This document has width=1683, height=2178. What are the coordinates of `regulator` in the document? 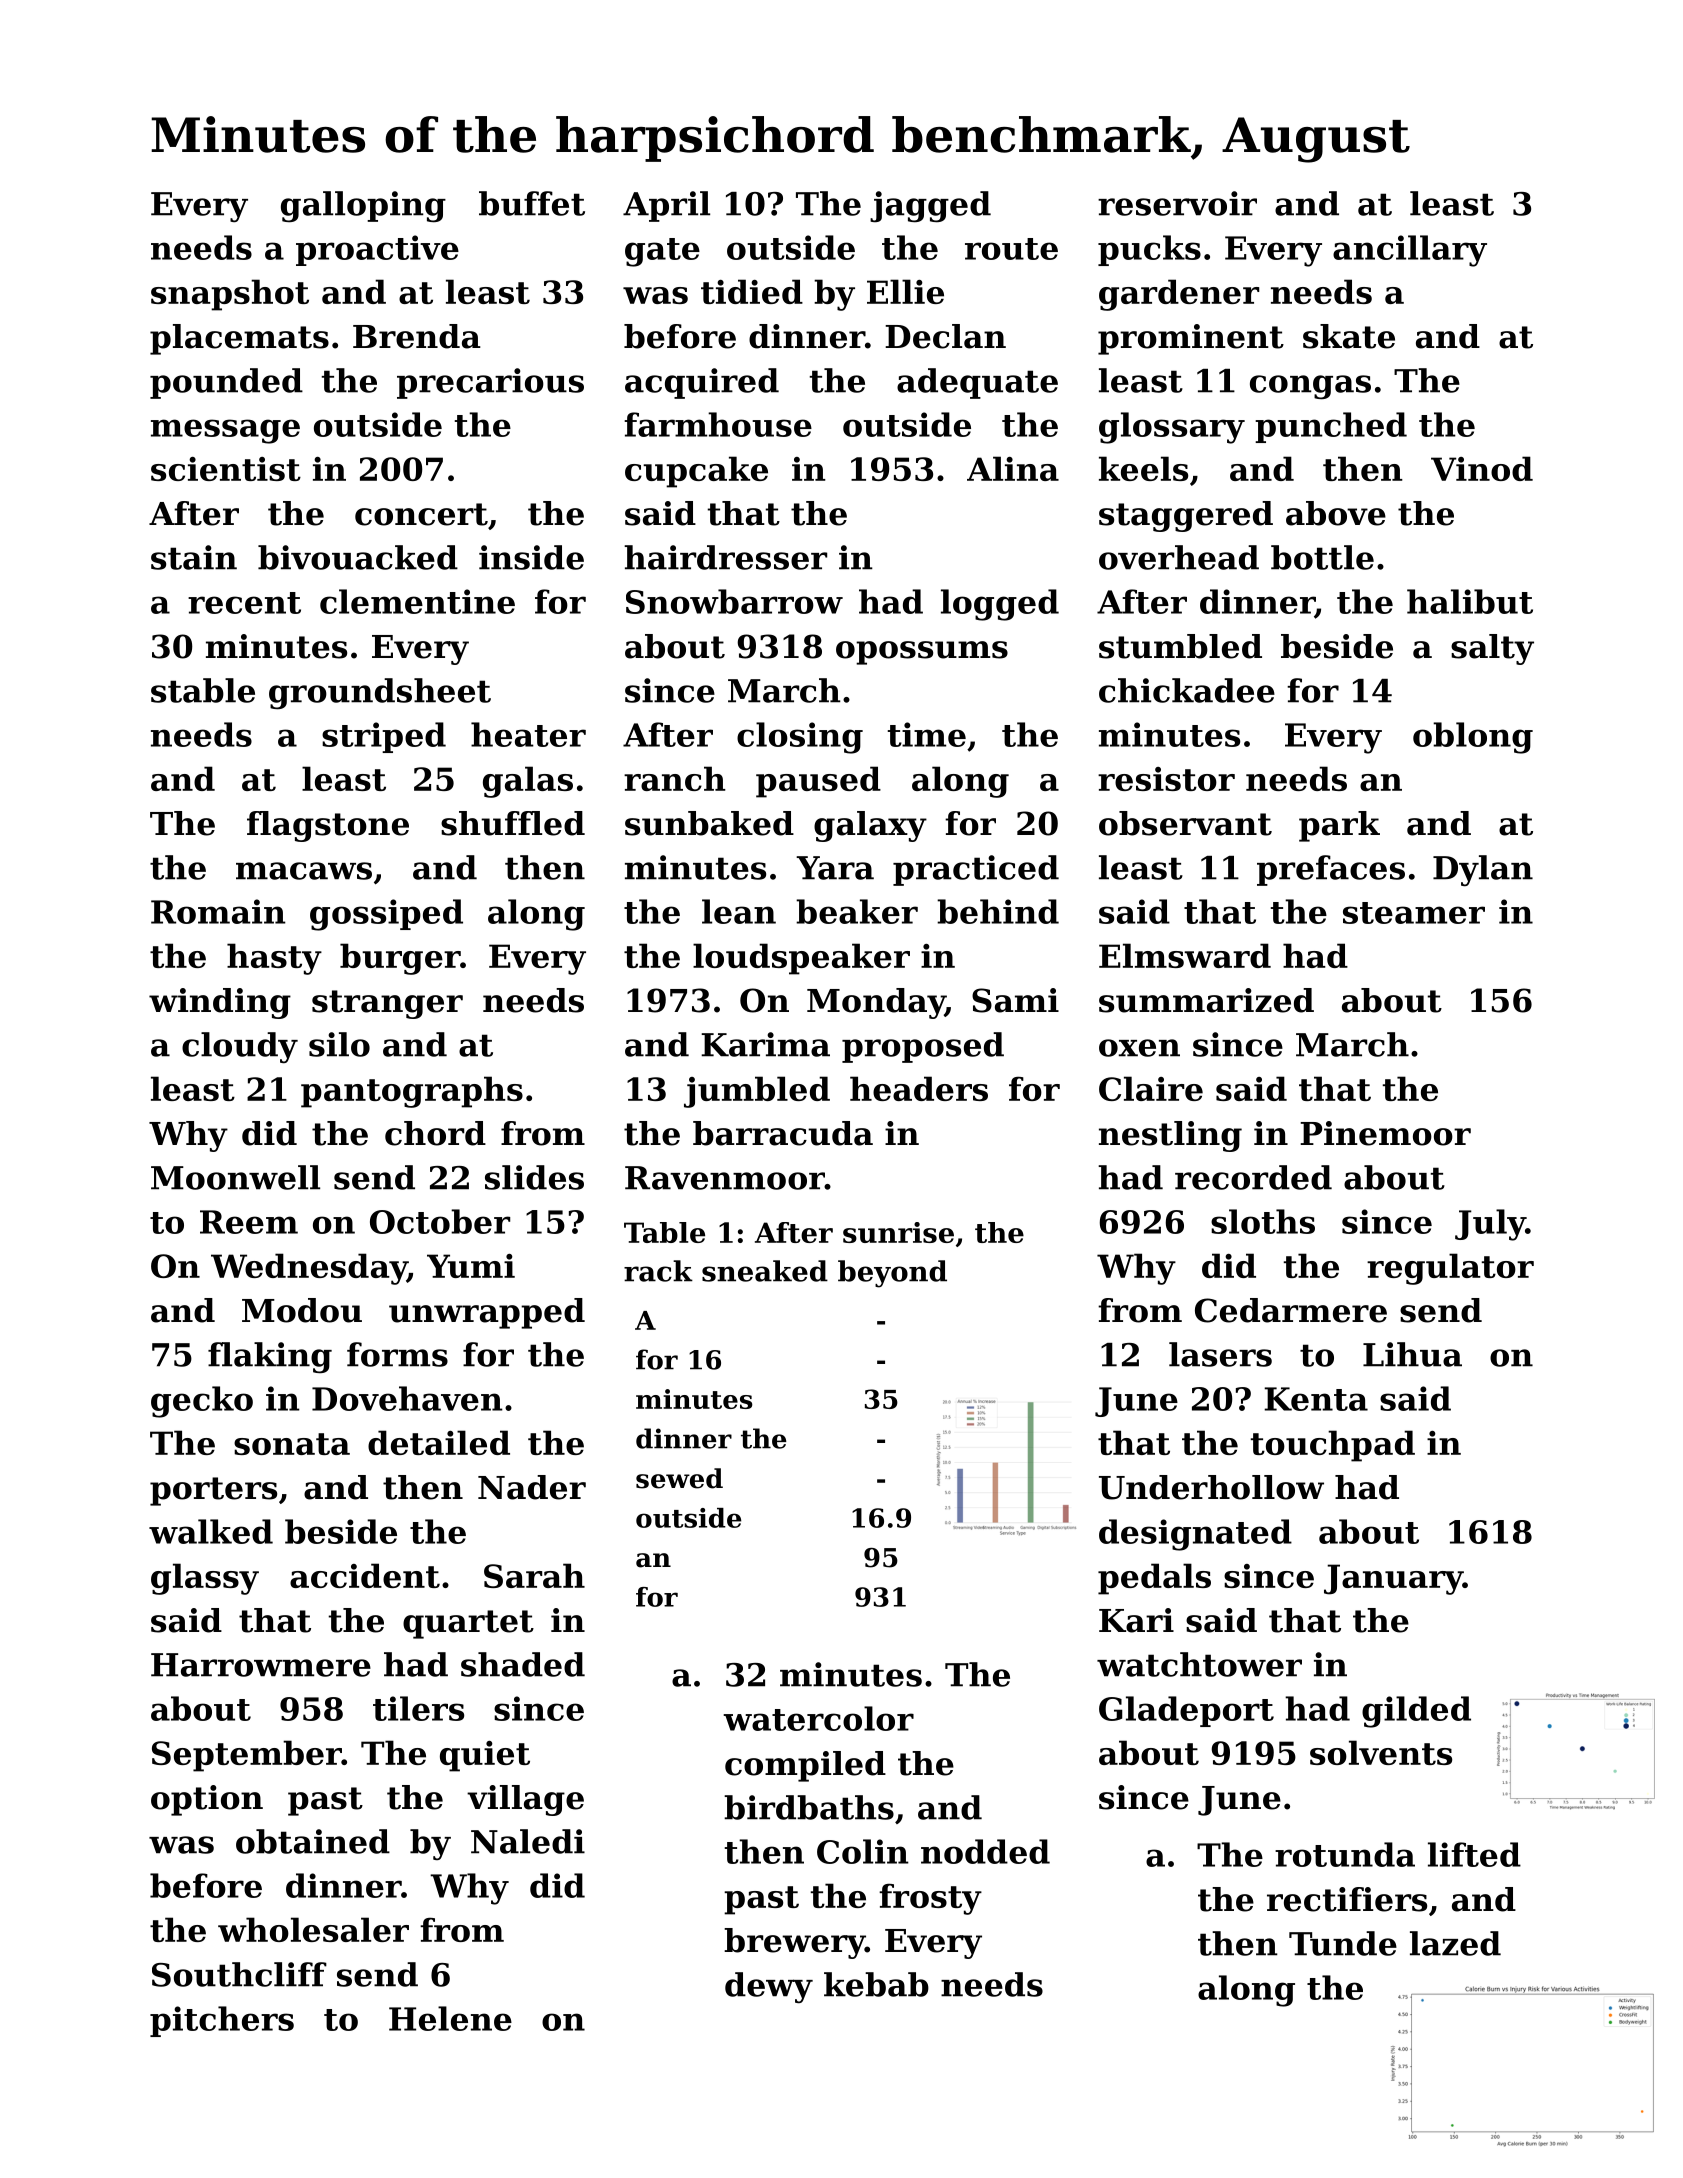 It's located at (1450, 1269).
